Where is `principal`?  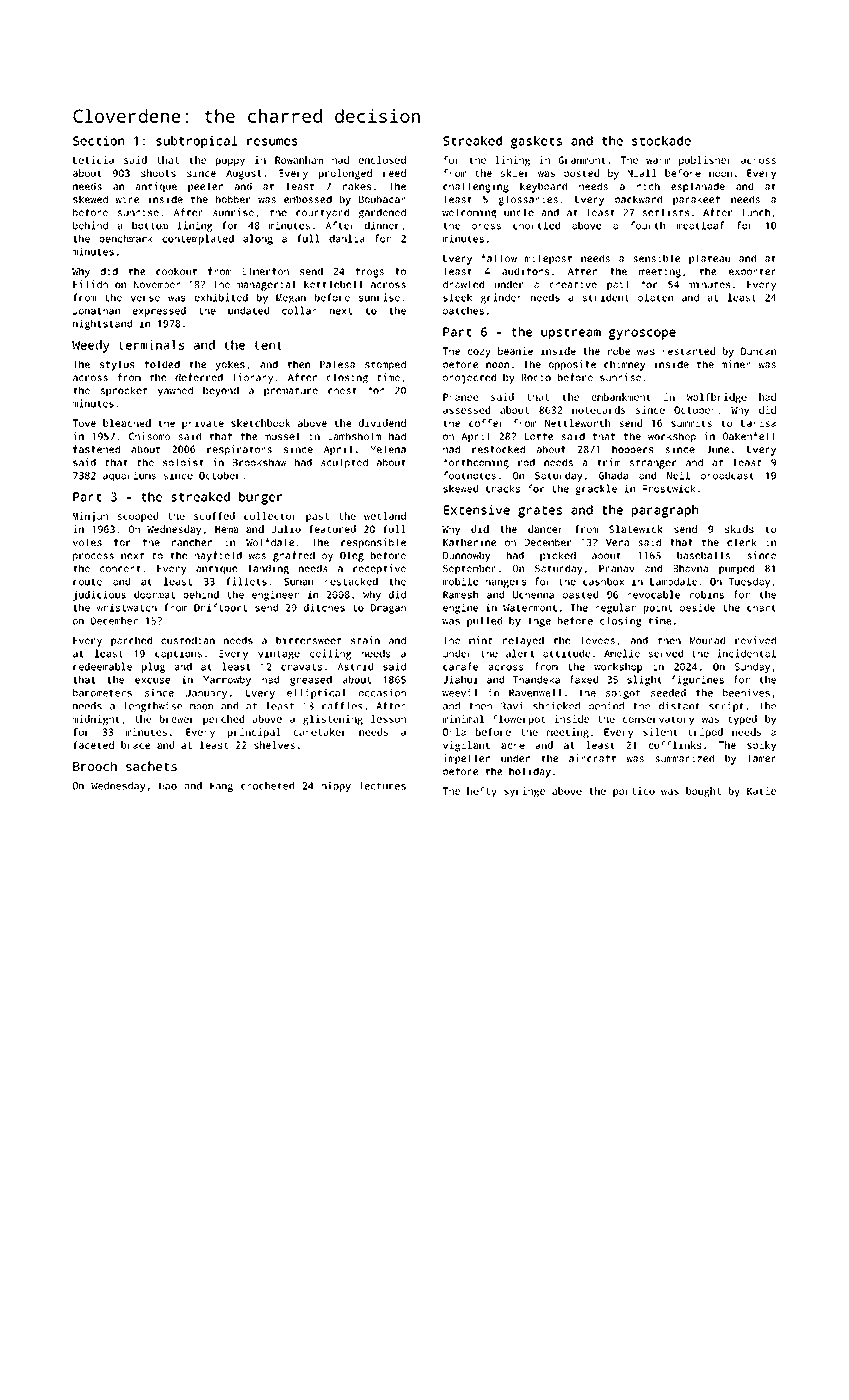
principal is located at coordinates (254, 733).
